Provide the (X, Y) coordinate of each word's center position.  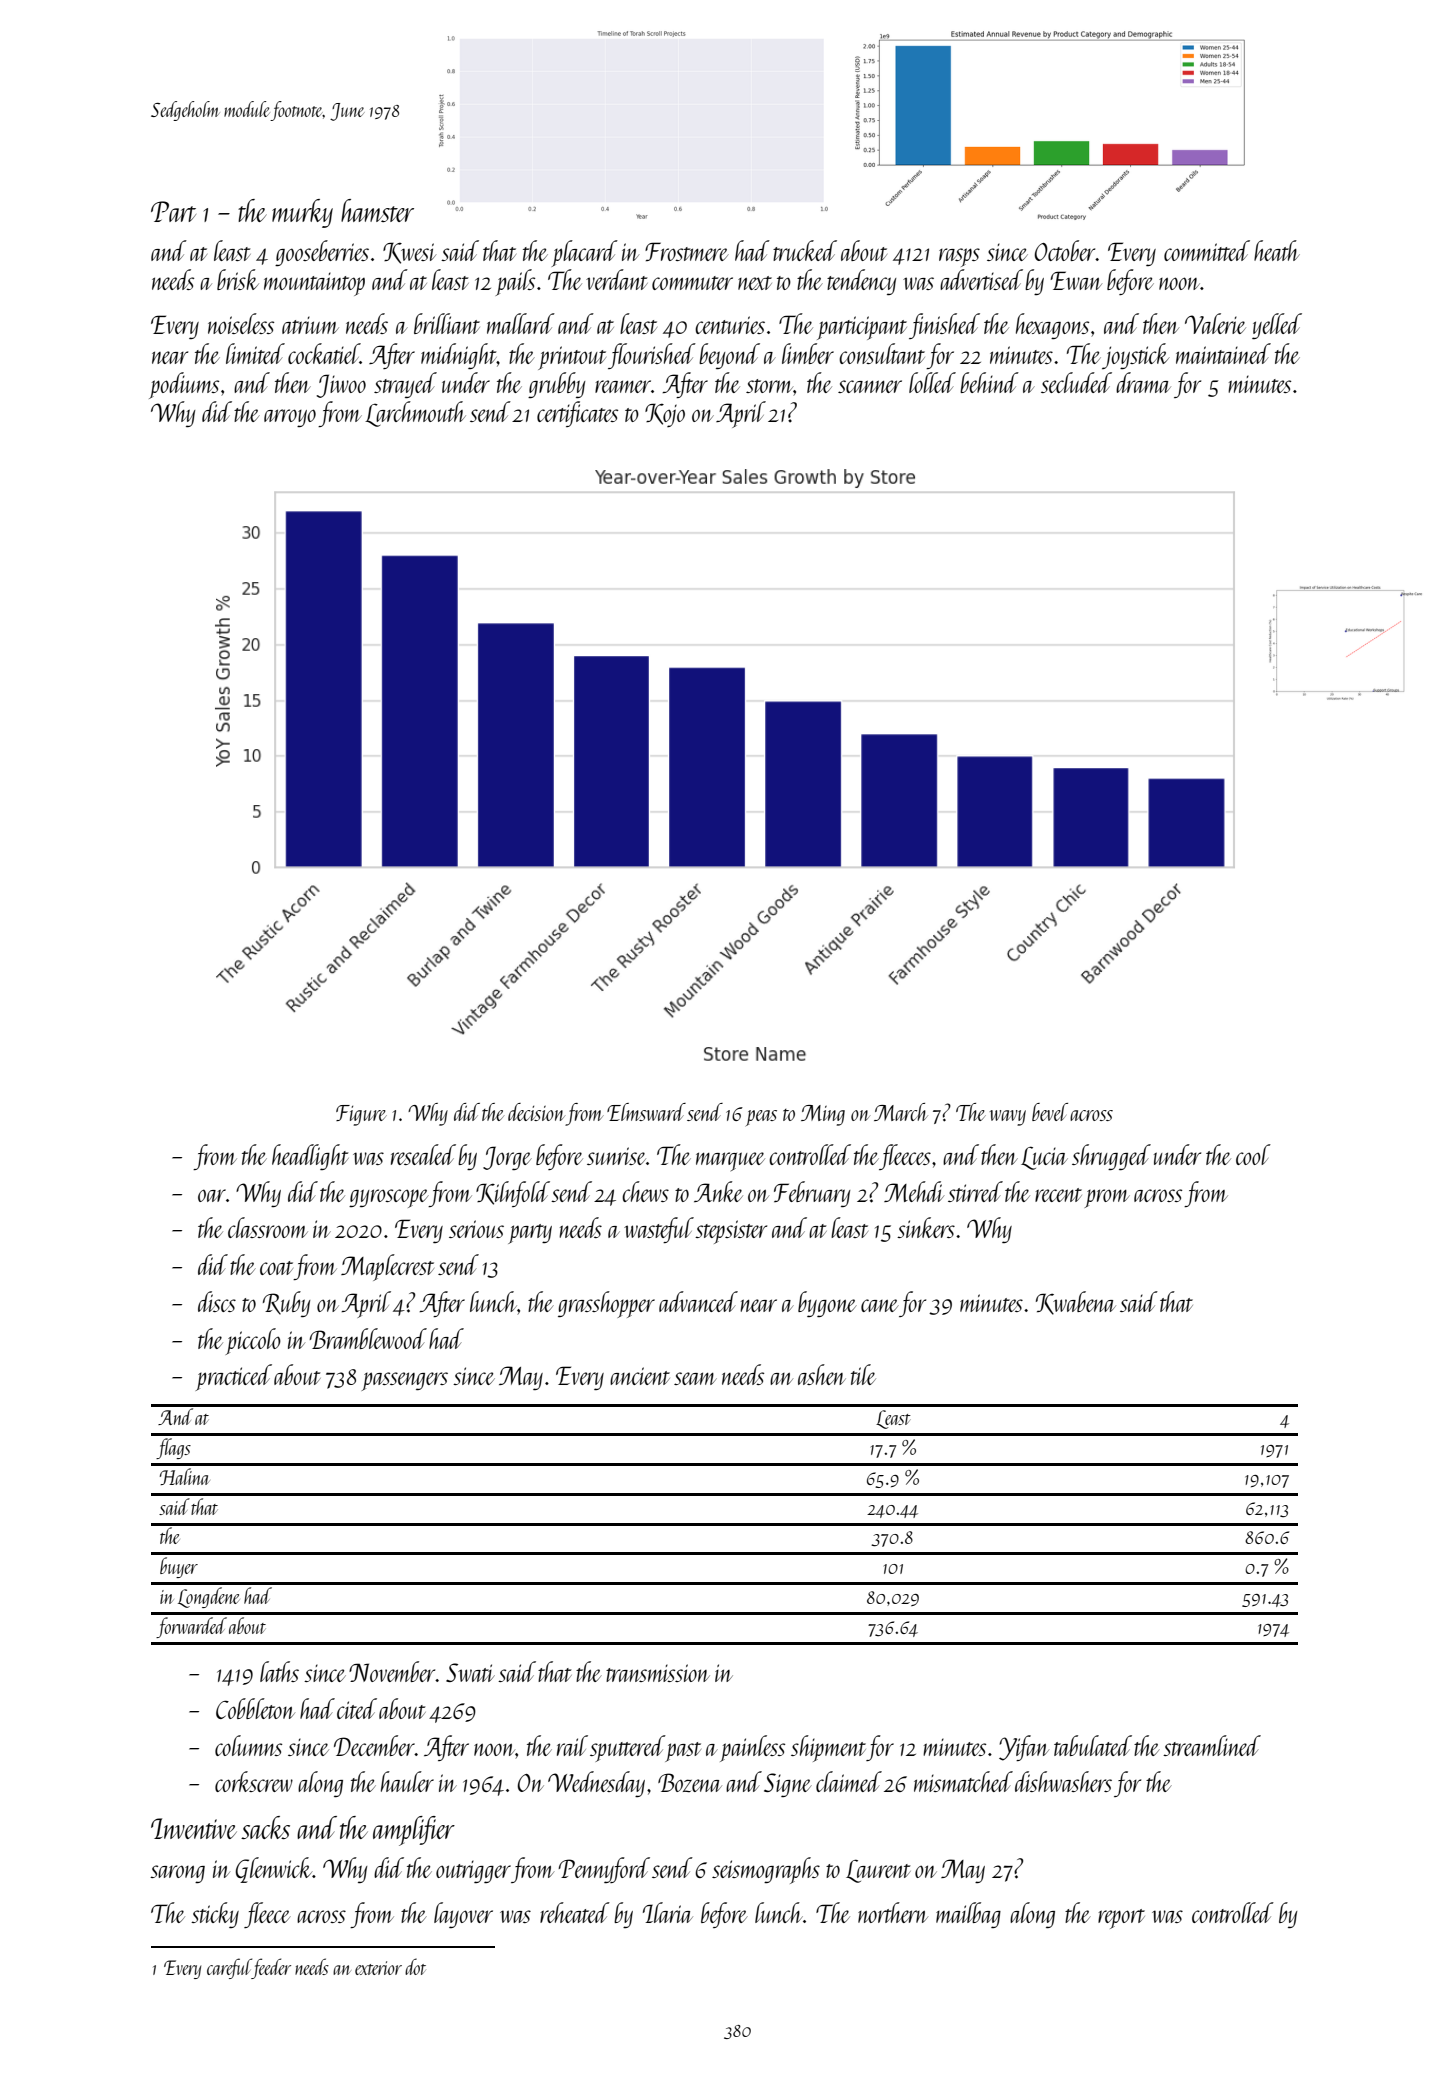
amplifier (414, 1831)
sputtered (627, 1748)
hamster (377, 210)
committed (1207, 250)
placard (585, 253)
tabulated (1093, 1745)
